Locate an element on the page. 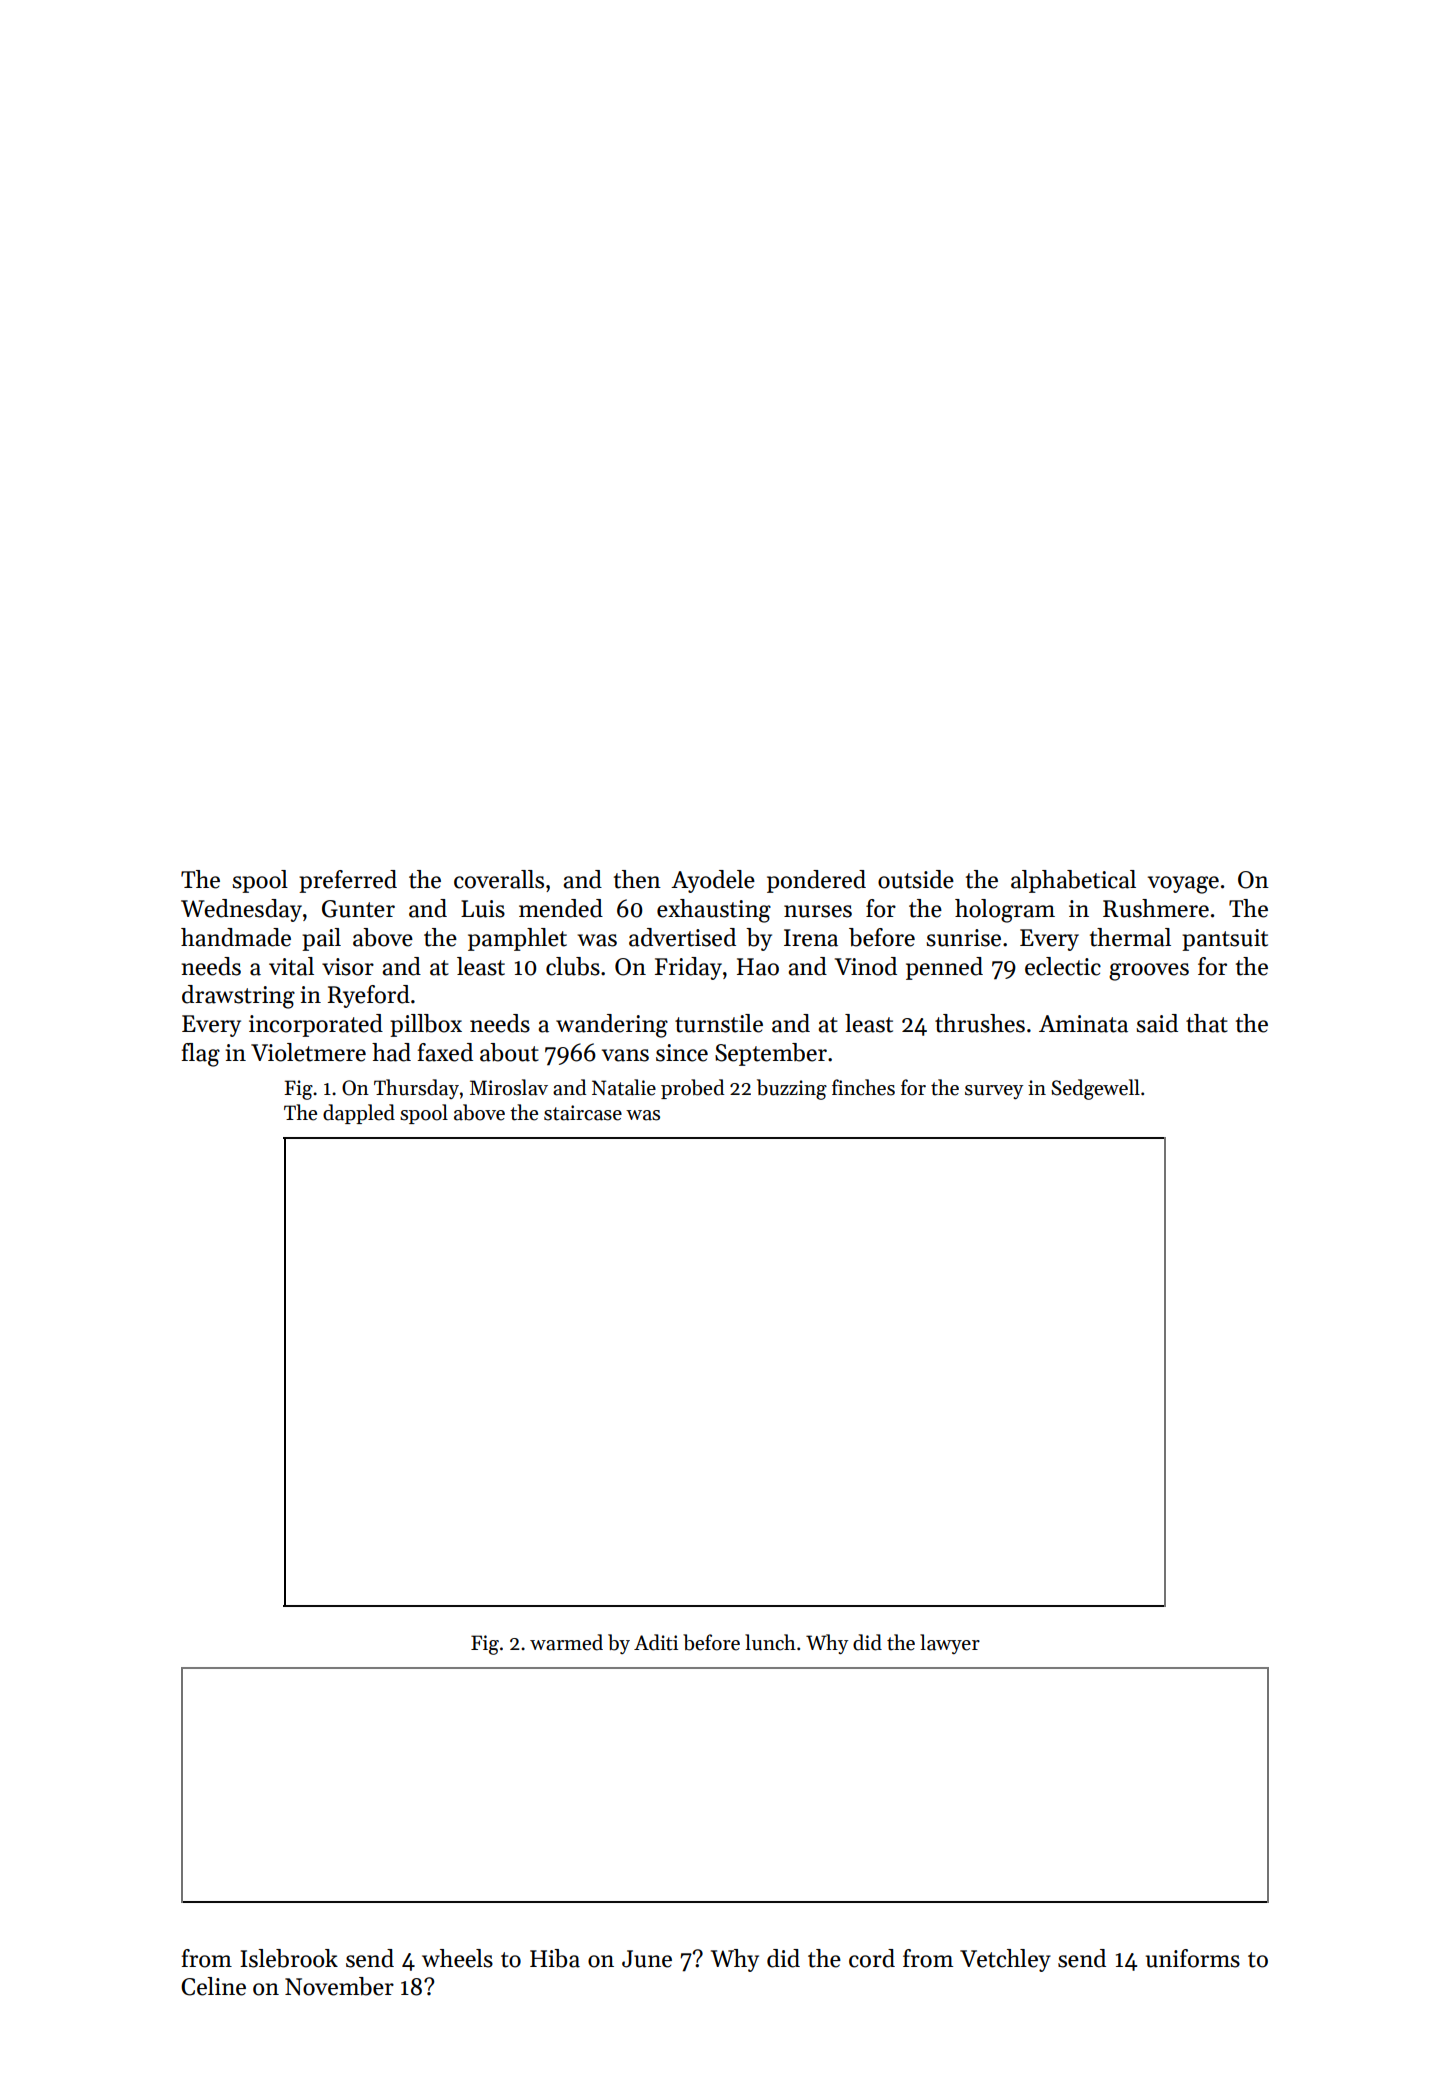 This page has height=2100, width=1450. staircase is located at coordinates (583, 1113).
